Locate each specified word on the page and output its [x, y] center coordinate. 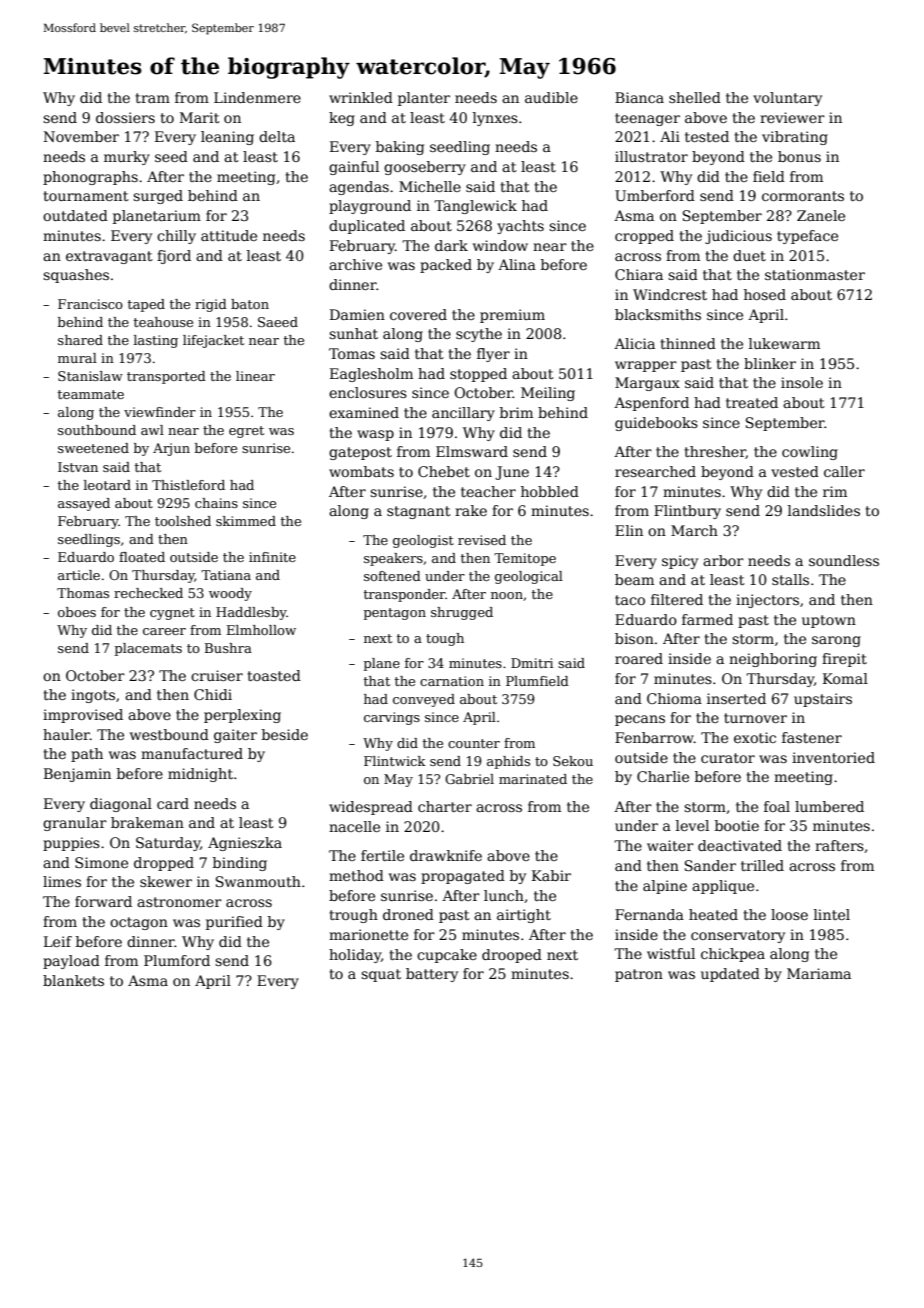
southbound [97, 430]
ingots [93, 696]
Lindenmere [257, 97]
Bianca [639, 97]
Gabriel [469, 779]
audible [551, 97]
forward [103, 901]
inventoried [833, 757]
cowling [810, 453]
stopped [478, 375]
